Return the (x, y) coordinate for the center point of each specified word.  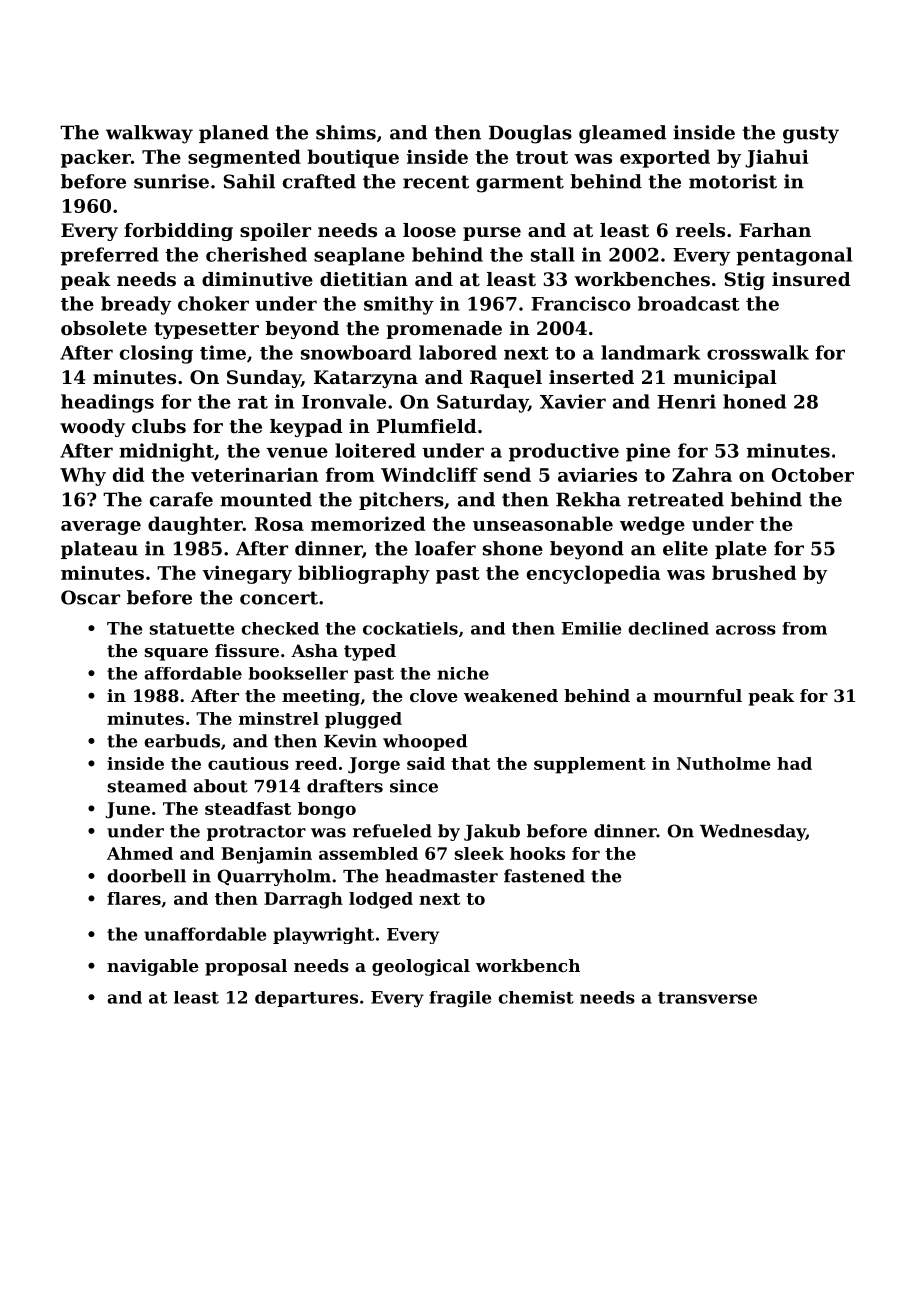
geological (421, 967)
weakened (511, 695)
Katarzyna (366, 379)
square (176, 654)
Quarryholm (274, 877)
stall (553, 254)
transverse (707, 998)
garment (520, 184)
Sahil (249, 181)
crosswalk (758, 352)
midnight (166, 452)
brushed (754, 572)
